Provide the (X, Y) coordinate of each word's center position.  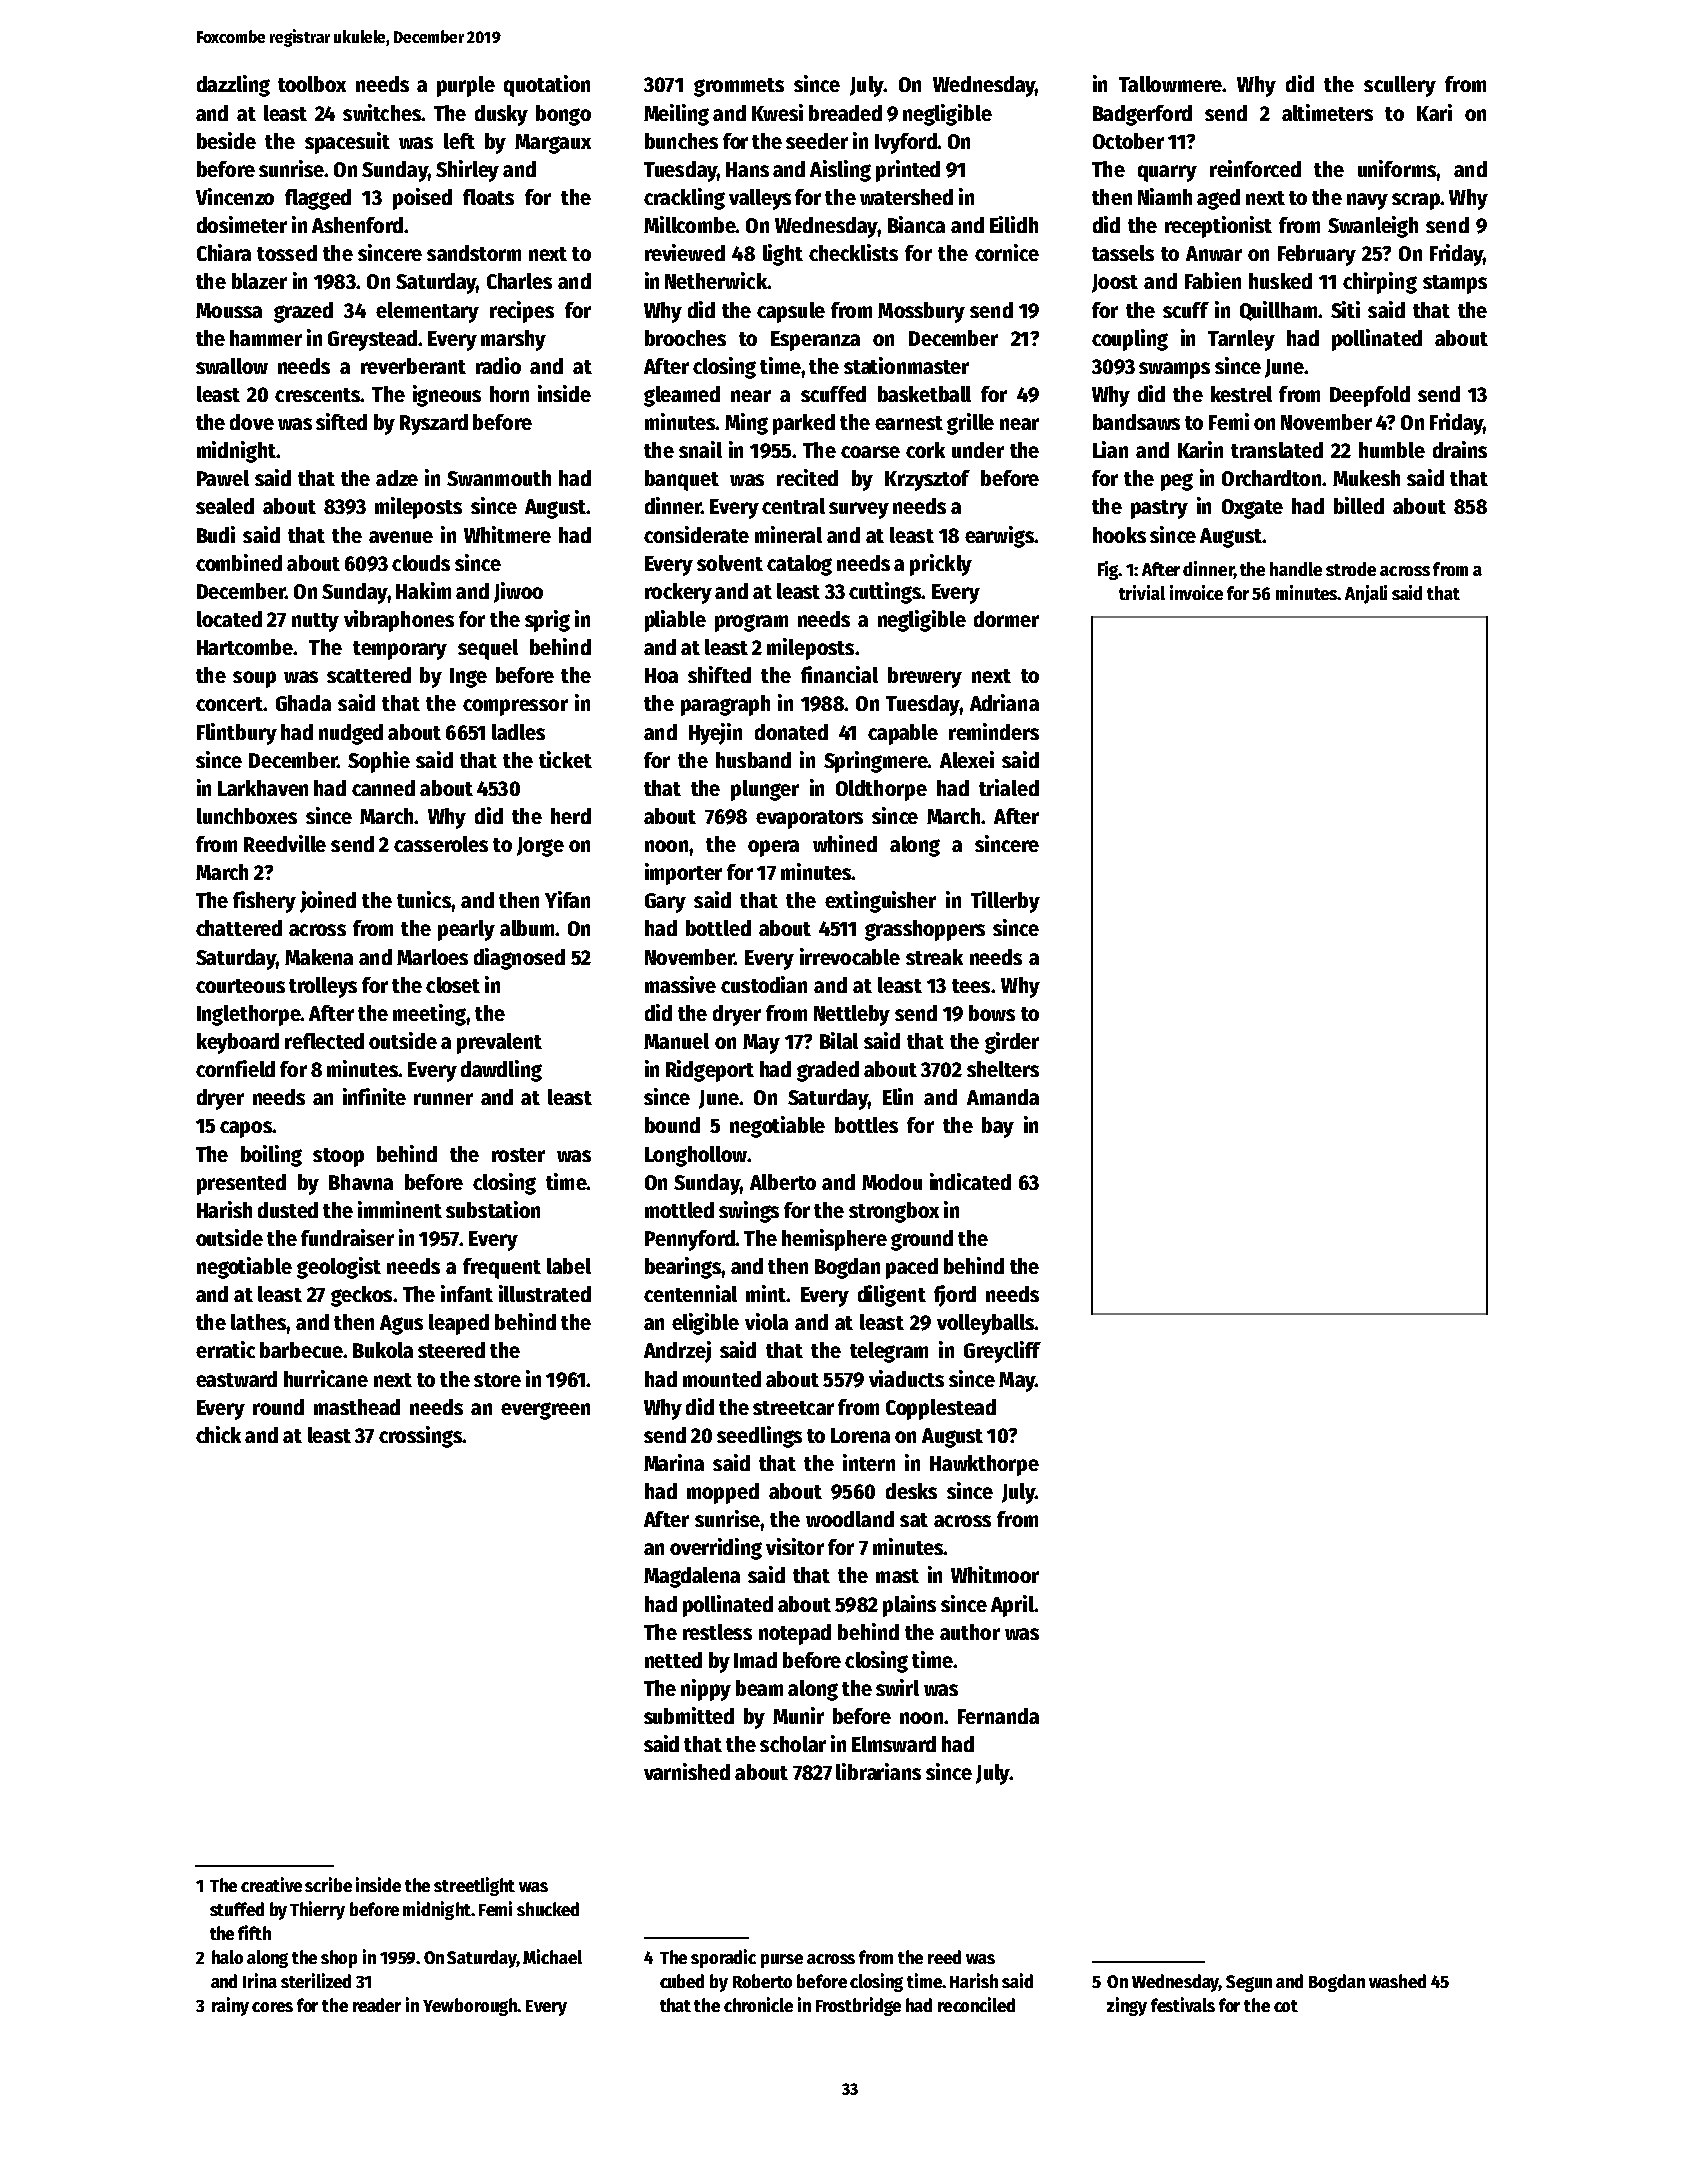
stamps (1455, 284)
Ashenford (357, 225)
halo (227, 1957)
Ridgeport (710, 1071)
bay (998, 1127)
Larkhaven (263, 788)
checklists (853, 252)
